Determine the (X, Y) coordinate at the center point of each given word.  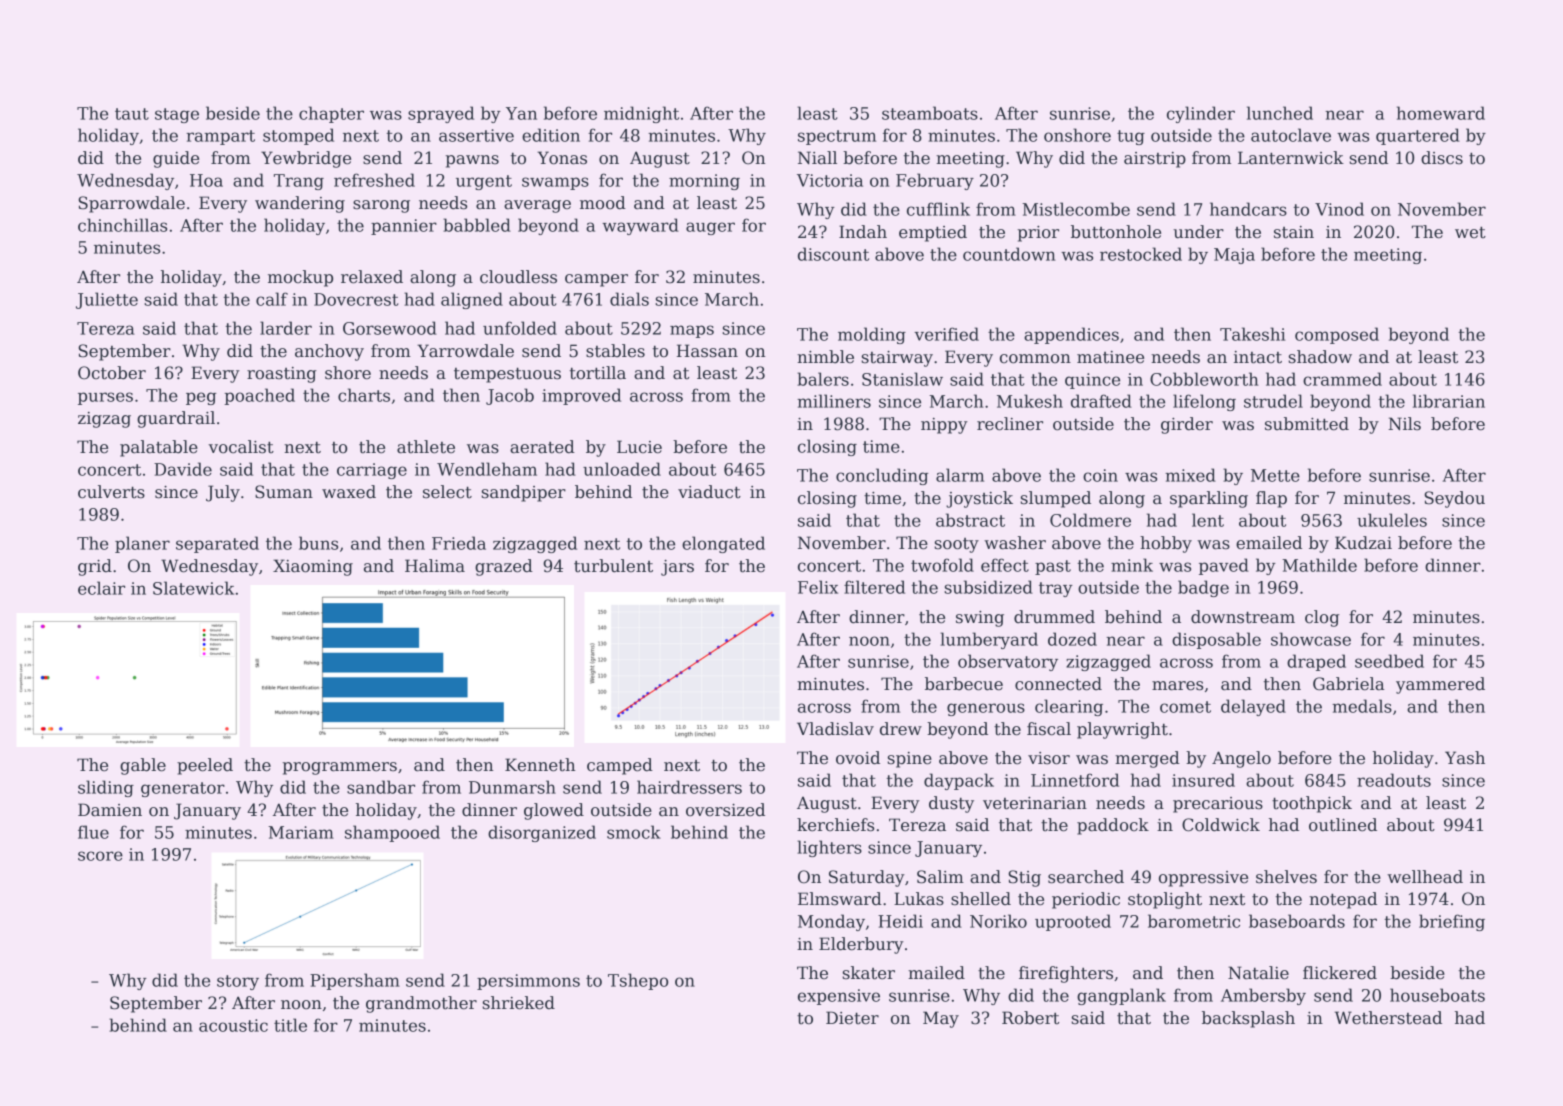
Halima (435, 566)
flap (1271, 499)
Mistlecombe (1076, 209)
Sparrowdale (131, 204)
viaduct (709, 492)
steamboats (930, 113)
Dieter (852, 1018)
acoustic (233, 1025)
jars (677, 568)
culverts (111, 492)
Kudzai (1363, 542)
